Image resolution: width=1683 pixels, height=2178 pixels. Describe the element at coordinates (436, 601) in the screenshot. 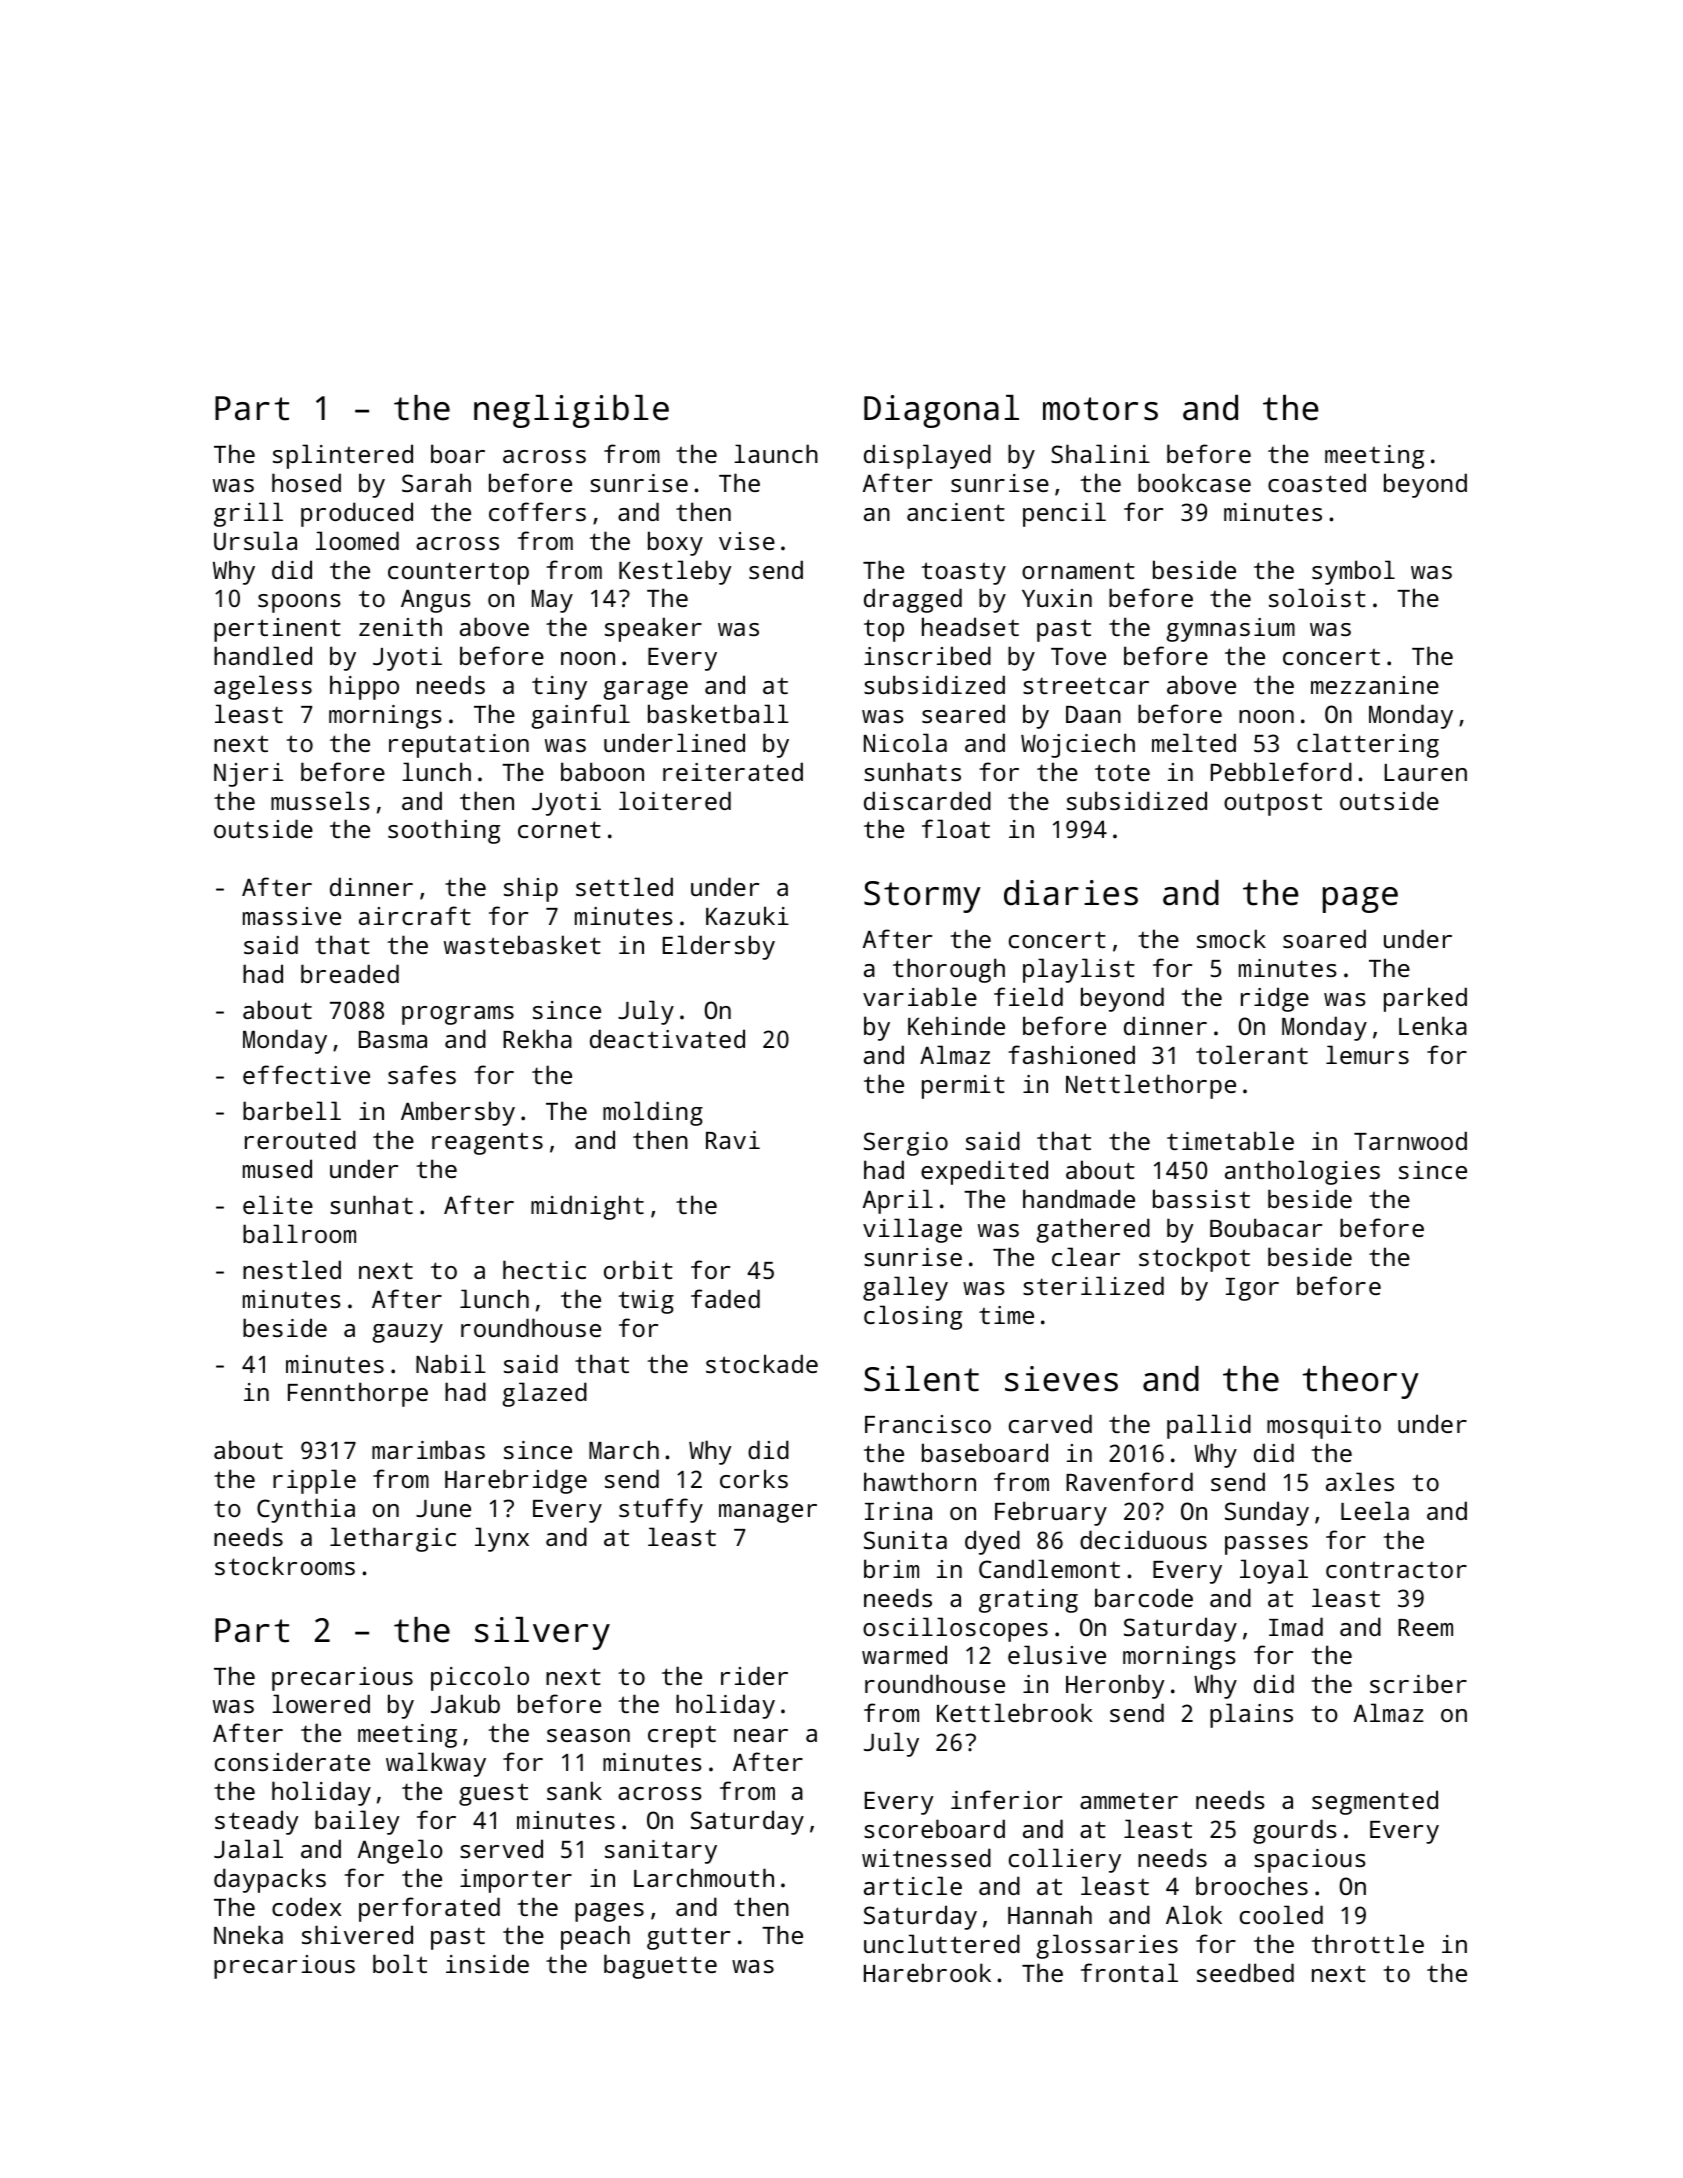

I see `Angus` at that location.
